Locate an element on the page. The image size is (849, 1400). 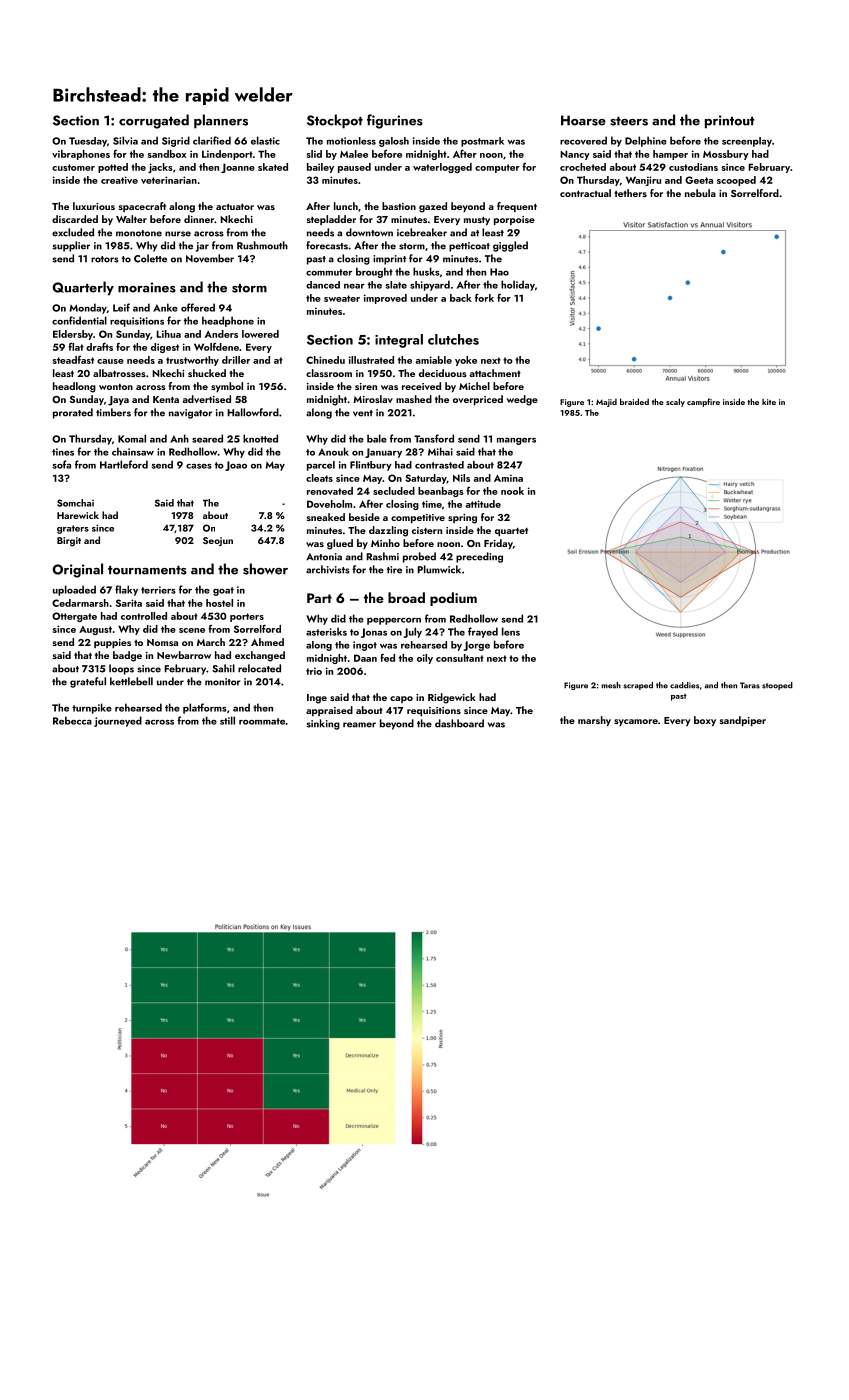
planners is located at coordinates (221, 121).
